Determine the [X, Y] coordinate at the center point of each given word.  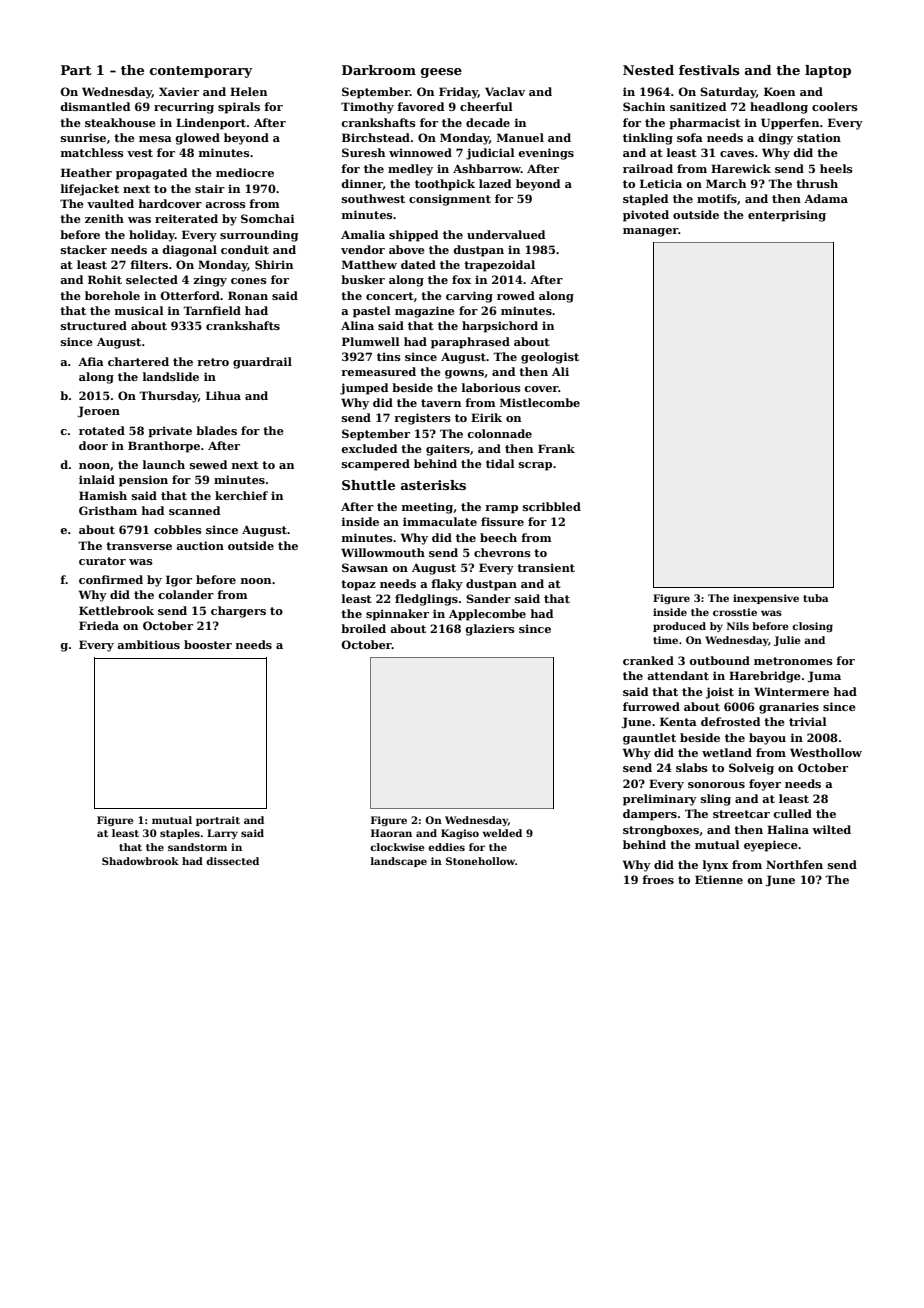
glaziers [490, 630]
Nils [738, 626]
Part [76, 70]
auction [200, 545]
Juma [824, 677]
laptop [828, 71]
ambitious [148, 644]
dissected [232, 861]
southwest [373, 198]
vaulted [110, 203]
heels [836, 168]
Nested [648, 70]
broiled [363, 628]
